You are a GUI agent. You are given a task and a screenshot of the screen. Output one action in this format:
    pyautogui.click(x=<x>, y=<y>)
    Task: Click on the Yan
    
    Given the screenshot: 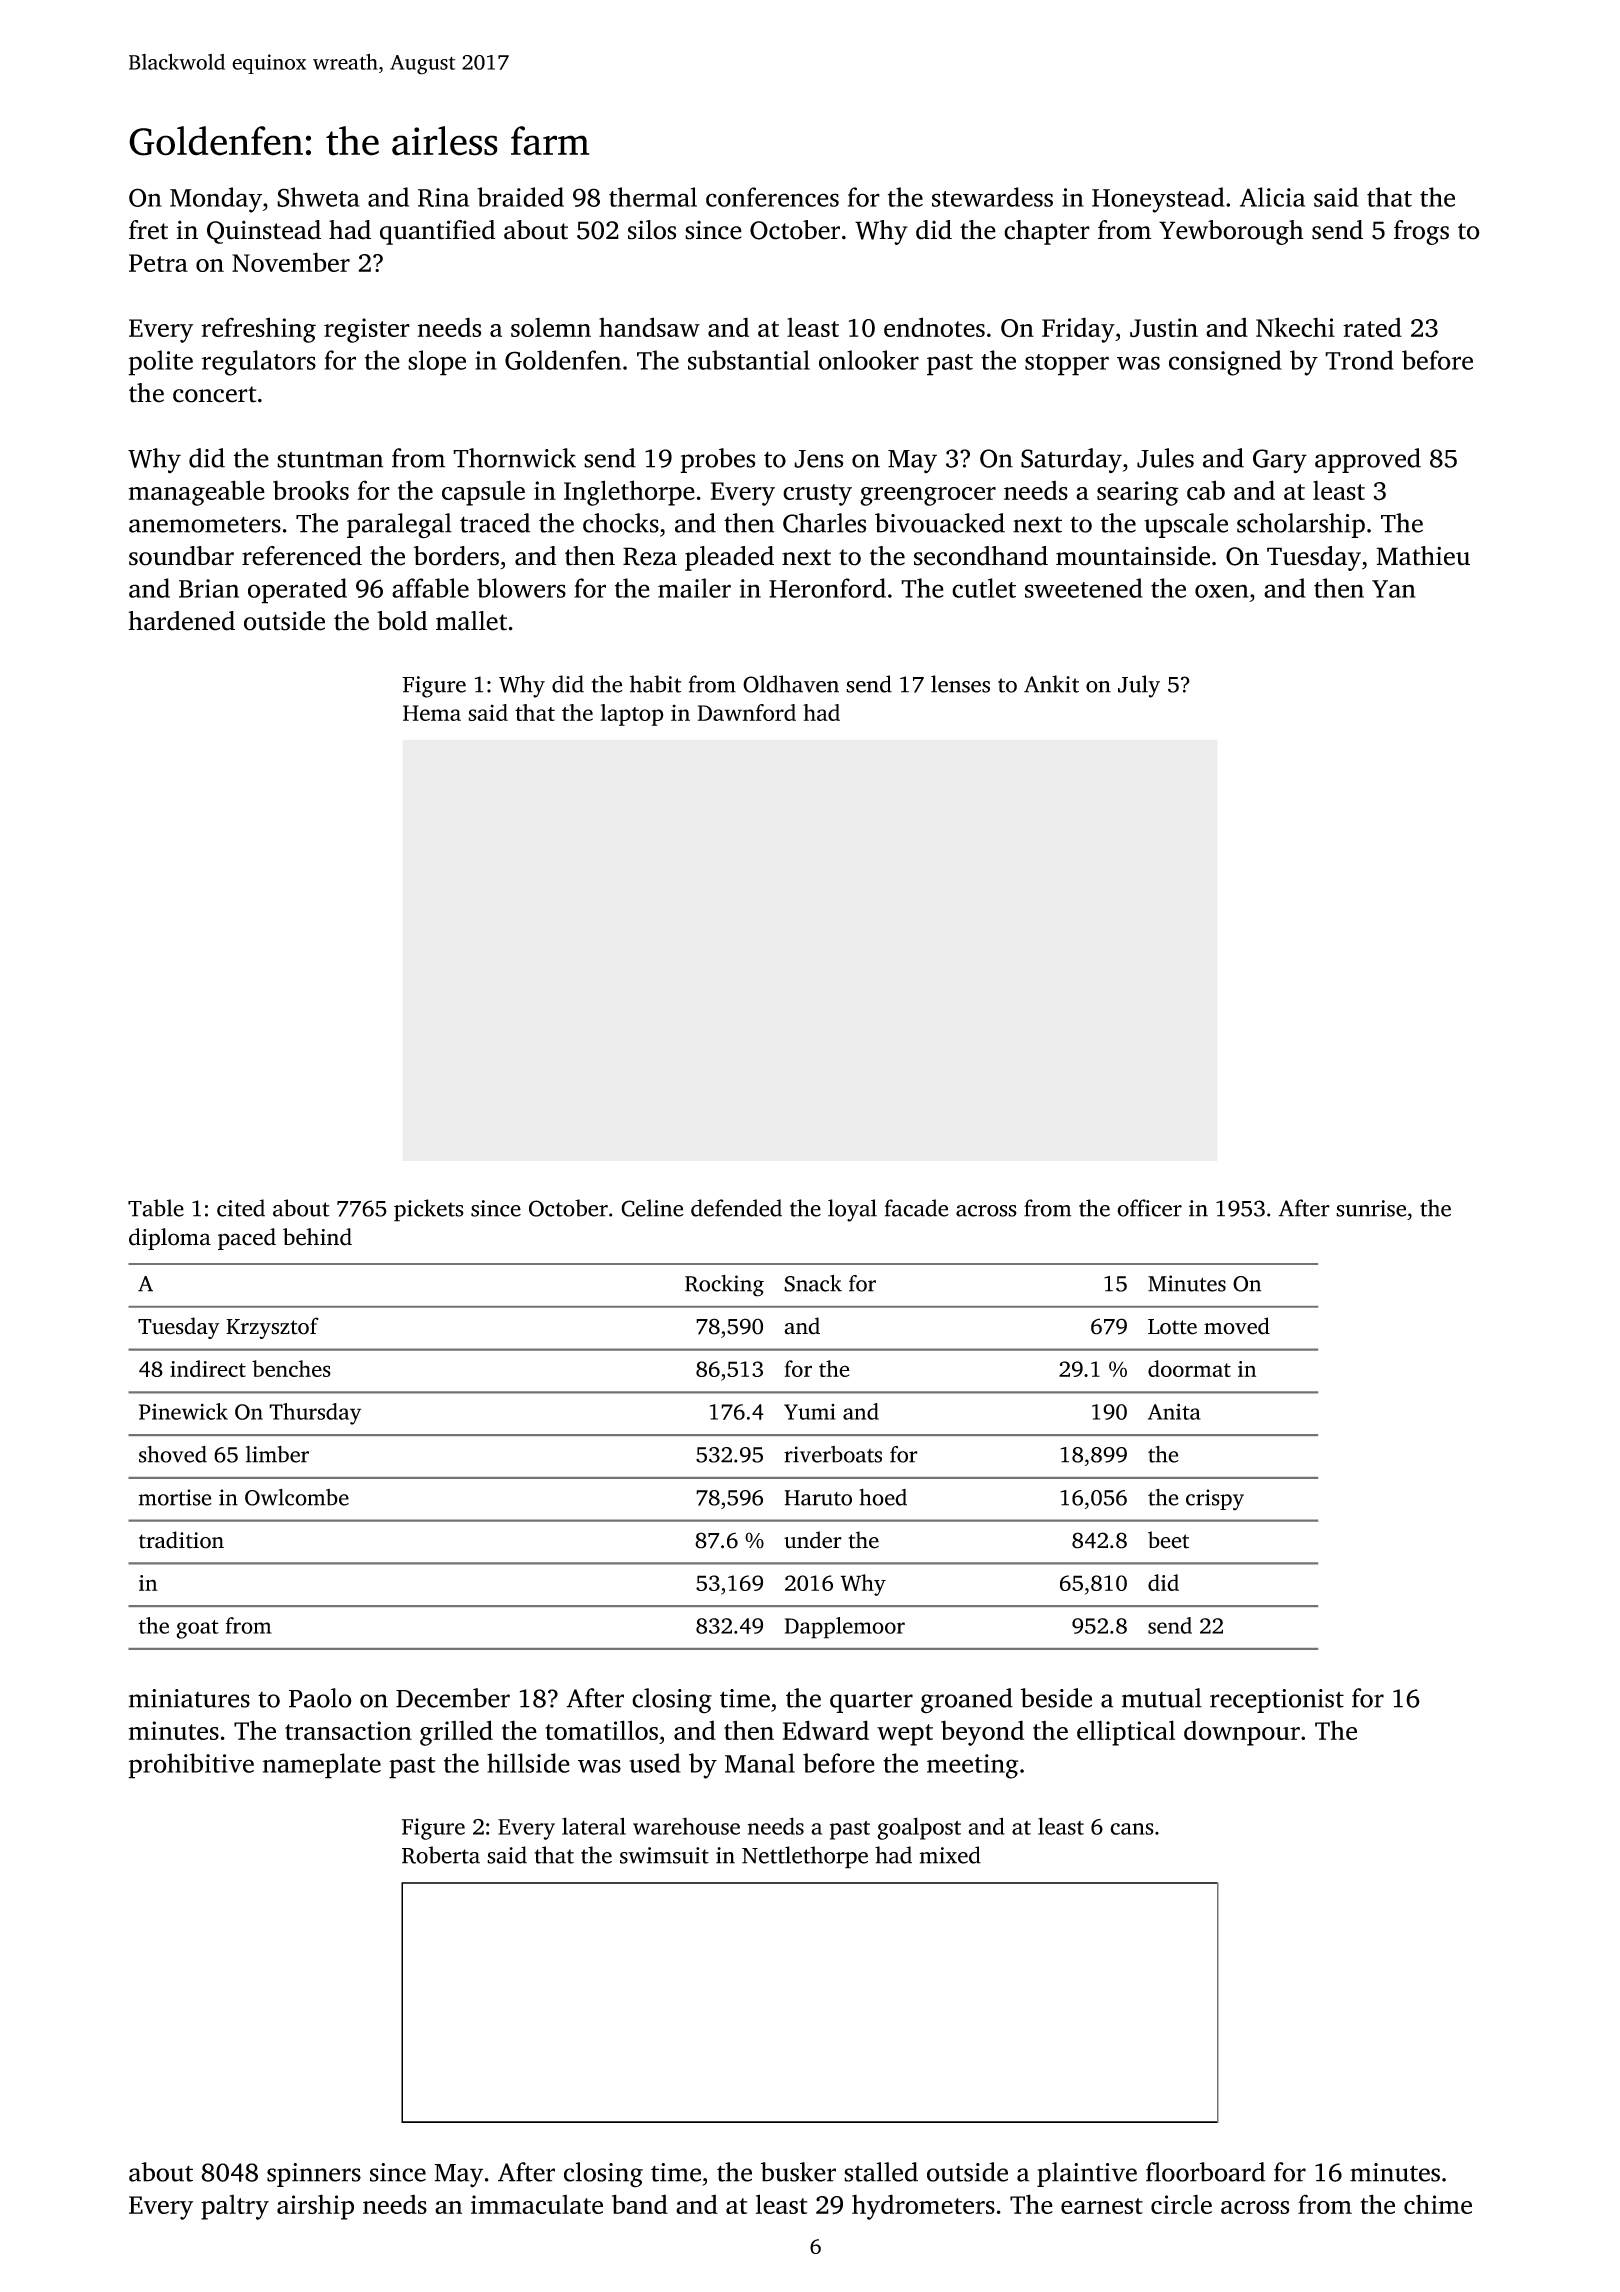 What is the action you would take?
    pyautogui.click(x=1394, y=589)
